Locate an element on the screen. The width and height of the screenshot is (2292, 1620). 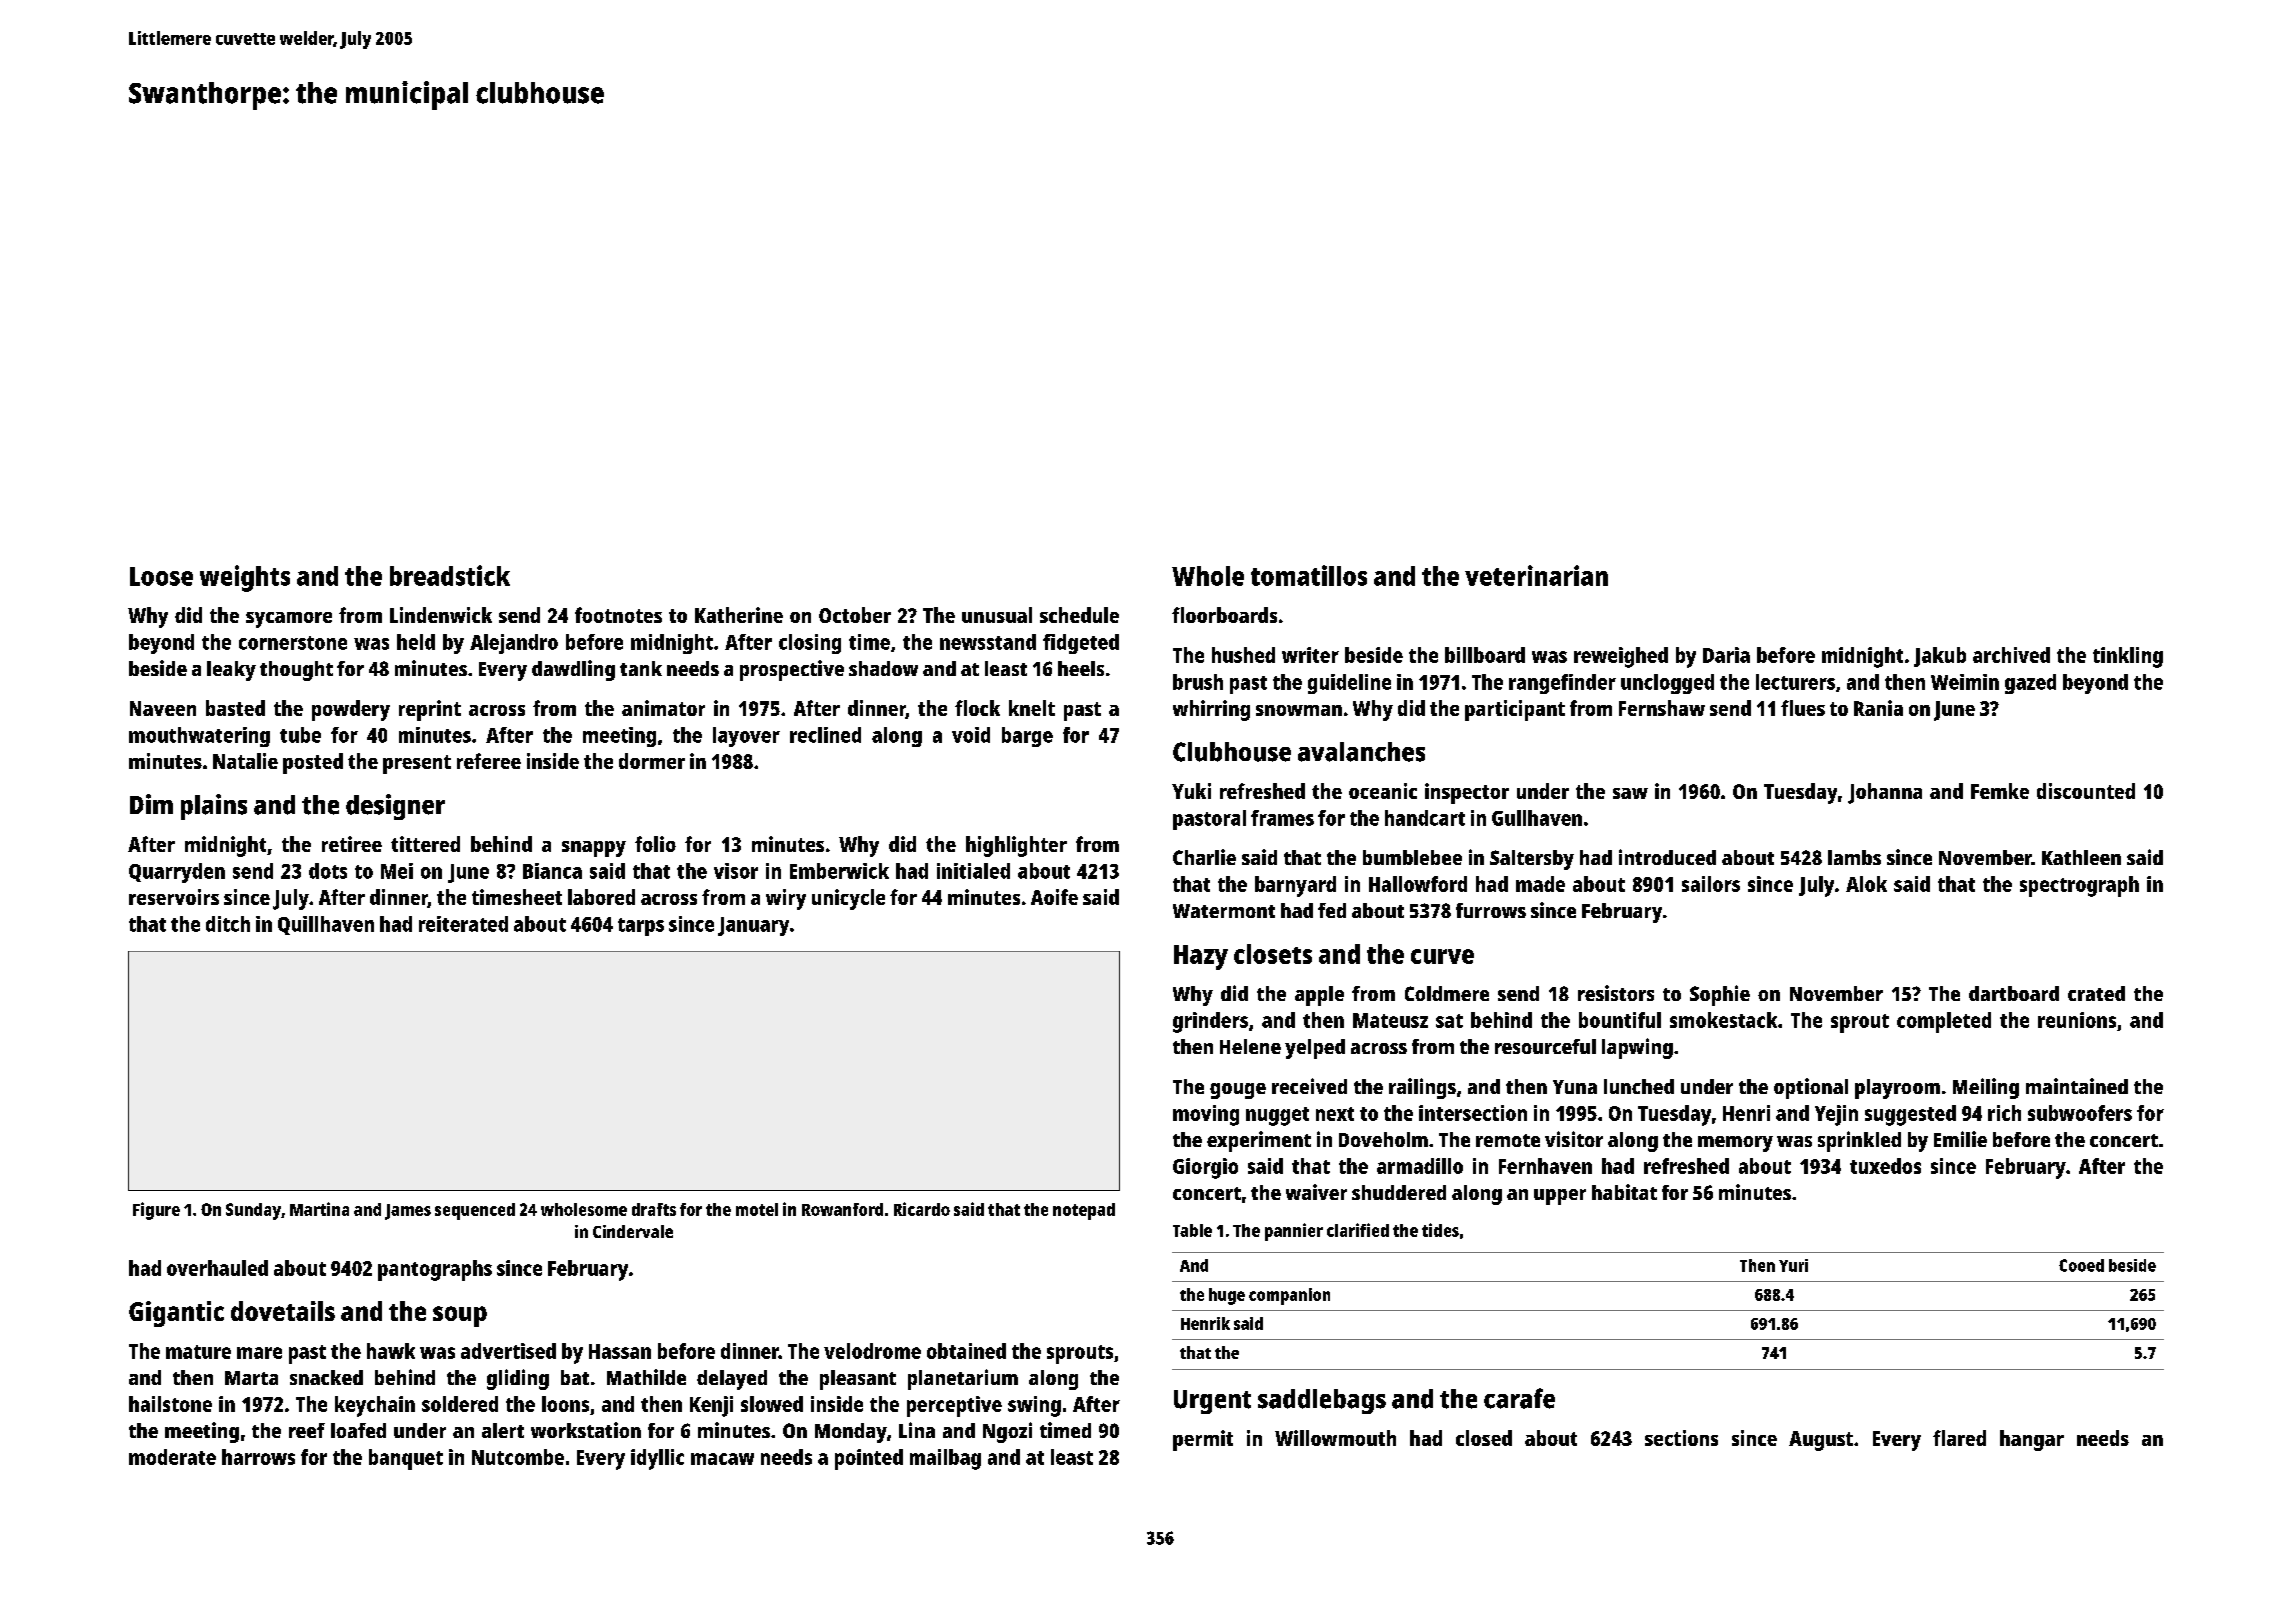
dartboard is located at coordinates (2014, 993).
